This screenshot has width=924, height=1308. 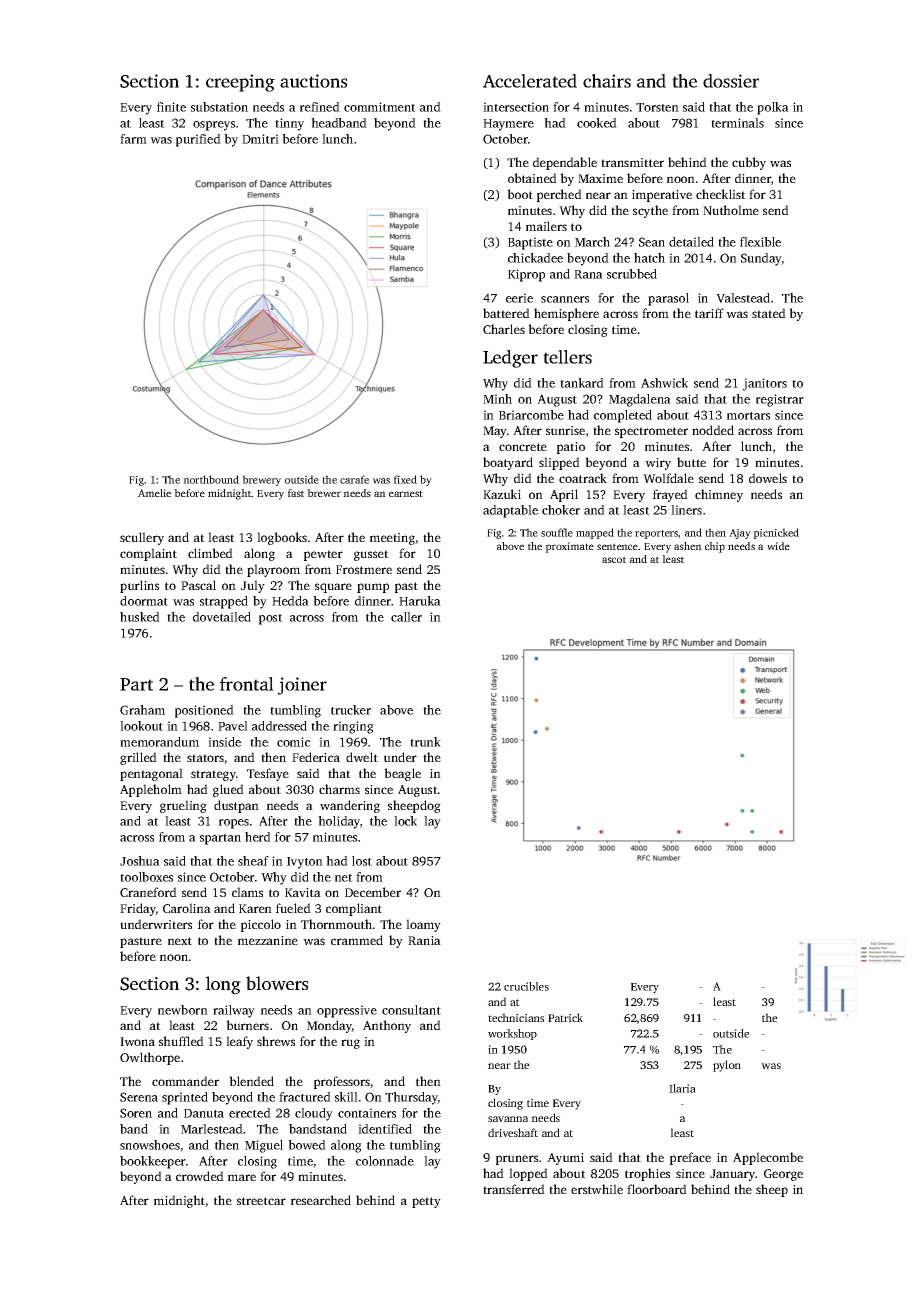 I want to click on Joshua, so click(x=140, y=861).
